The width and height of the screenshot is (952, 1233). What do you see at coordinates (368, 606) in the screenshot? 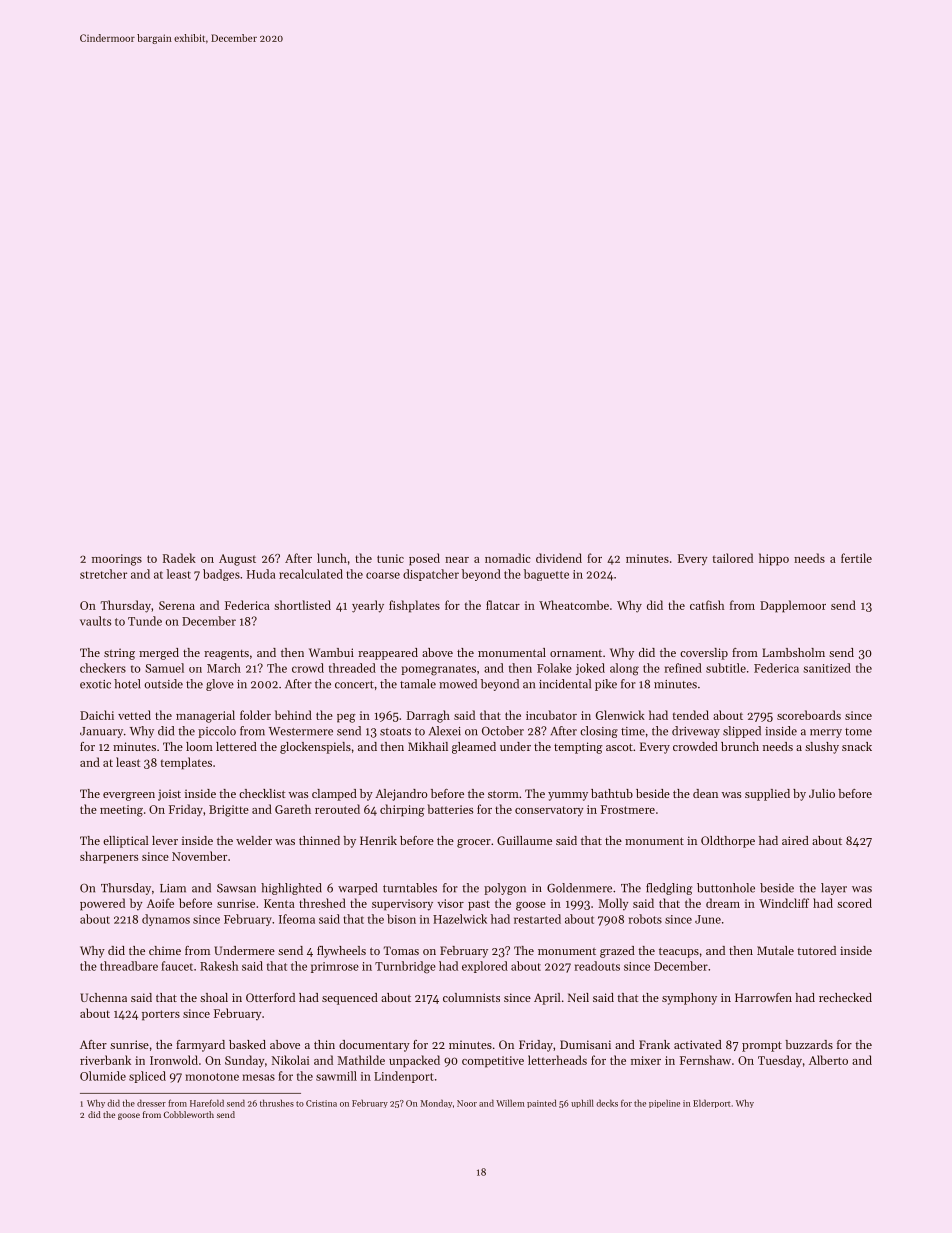
I see `yearly` at bounding box center [368, 606].
